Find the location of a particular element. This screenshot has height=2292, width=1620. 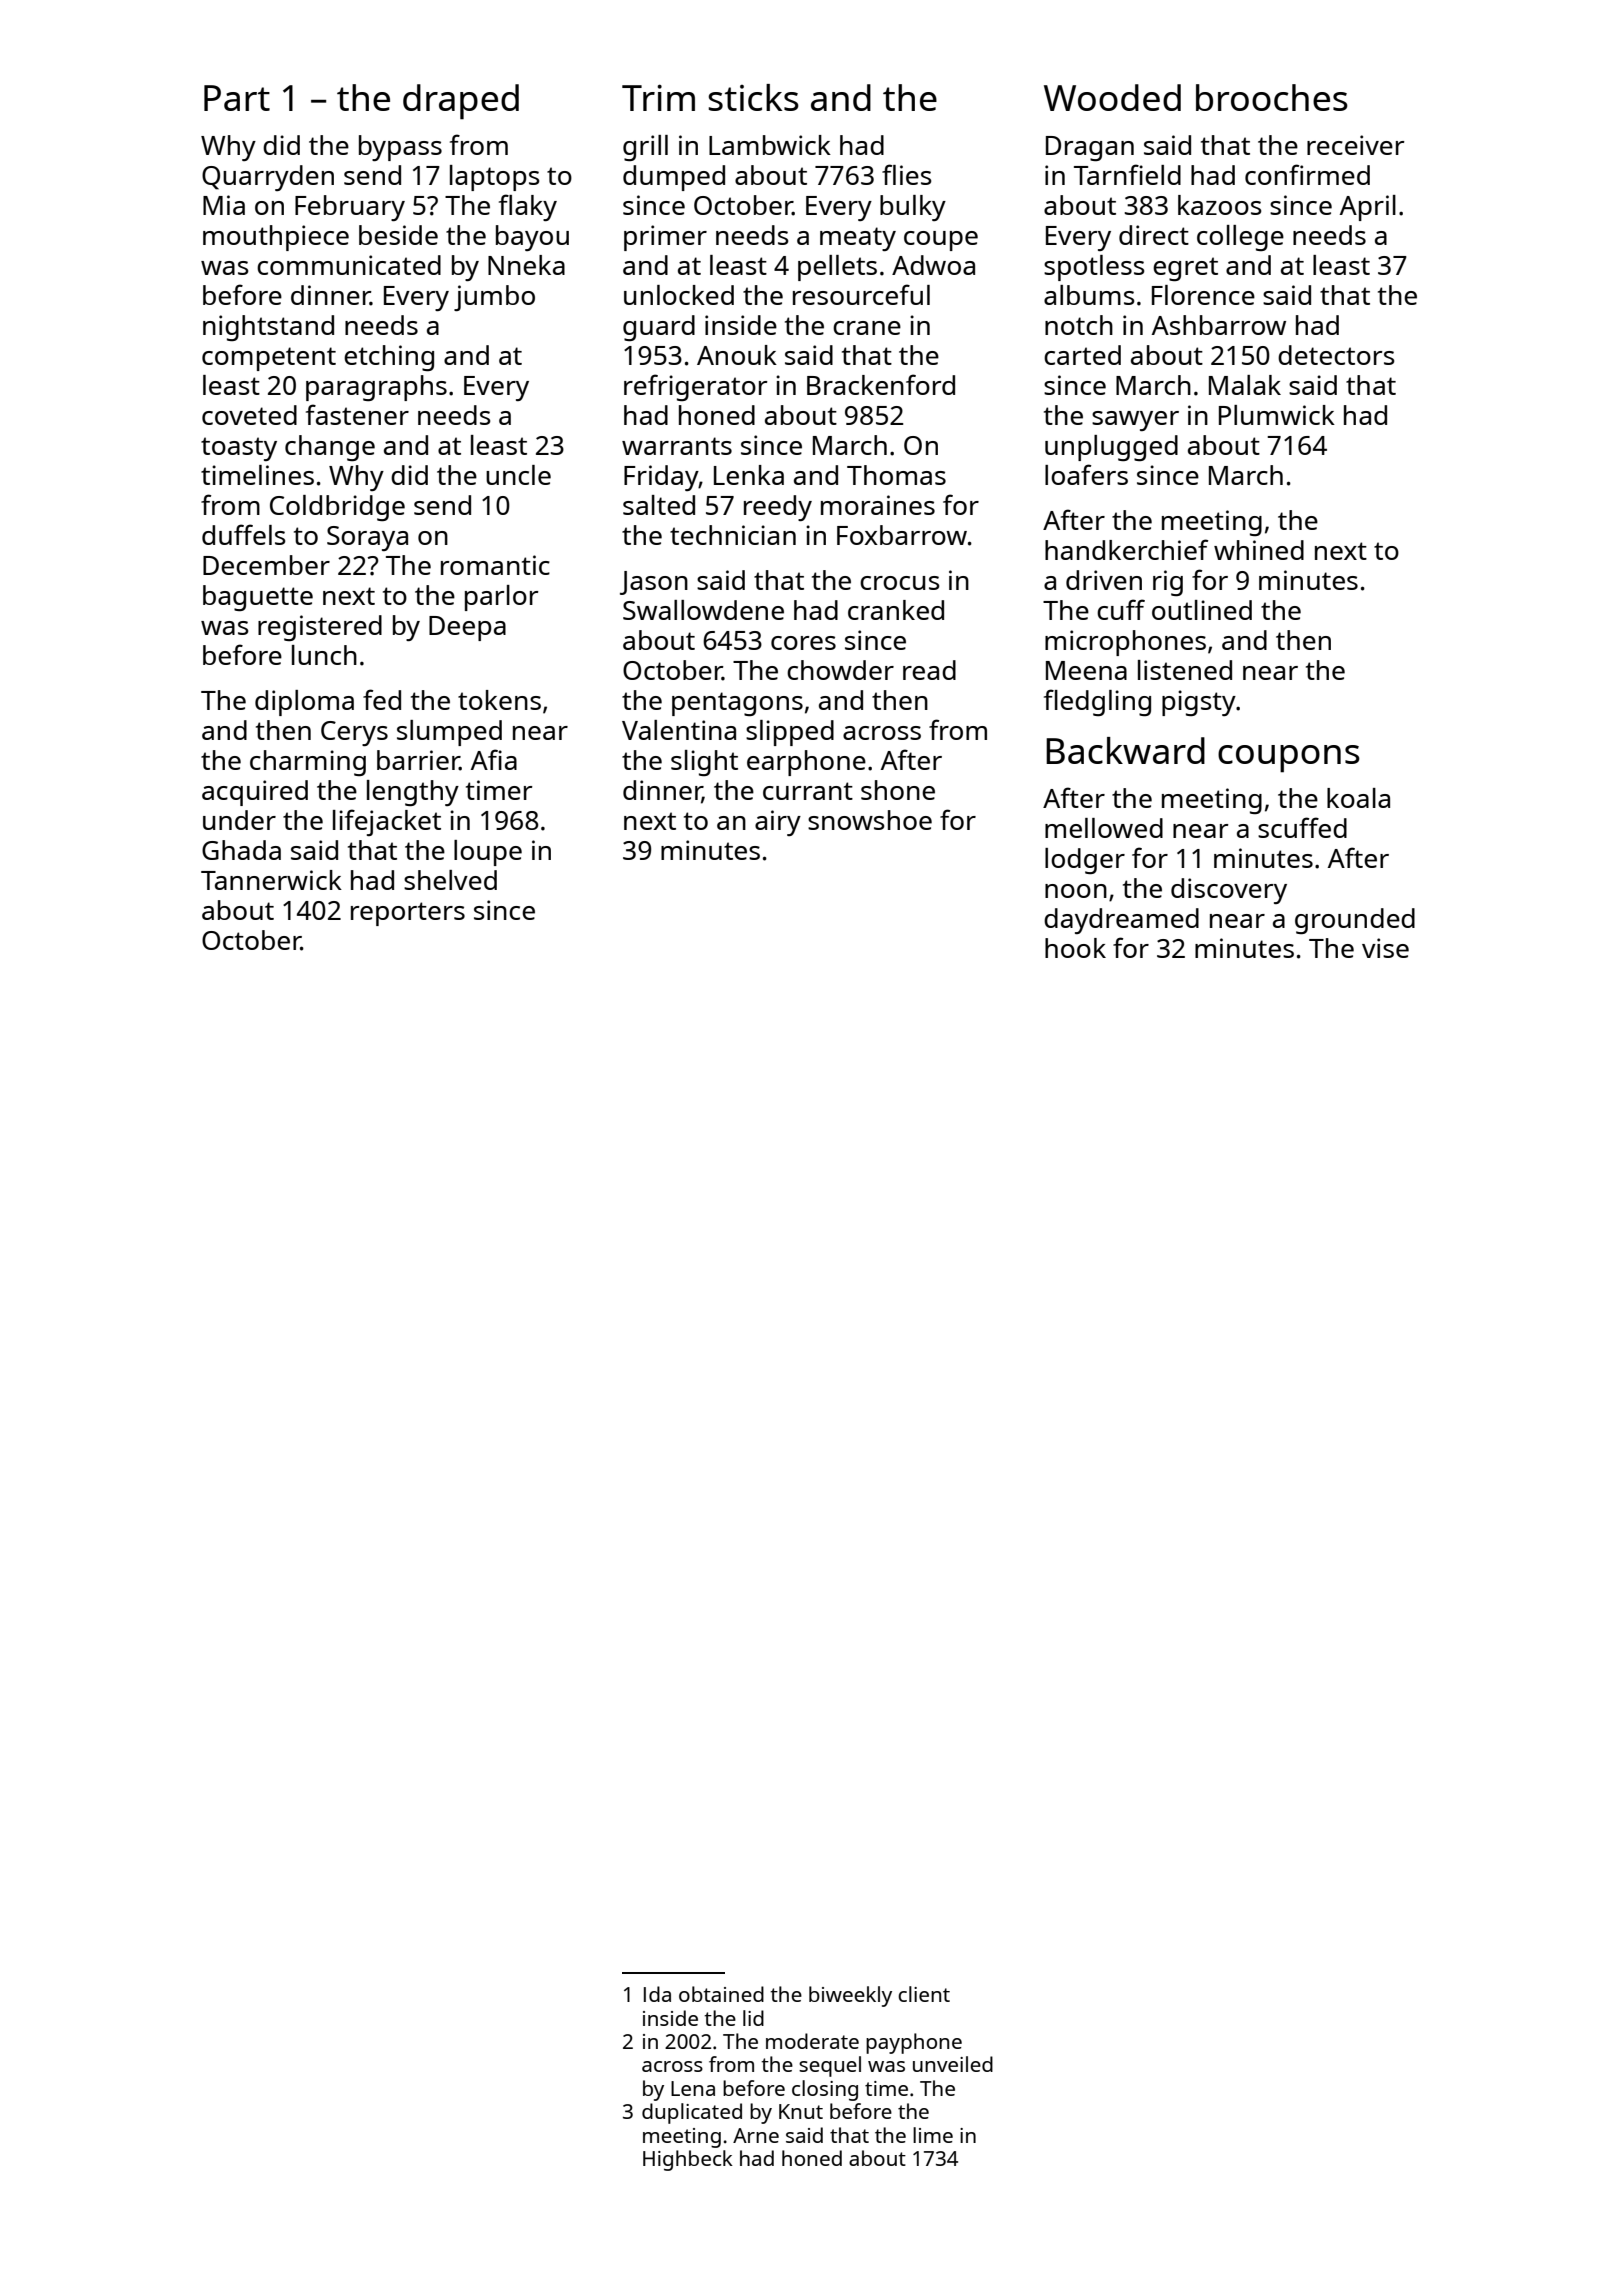

reporters is located at coordinates (408, 914).
